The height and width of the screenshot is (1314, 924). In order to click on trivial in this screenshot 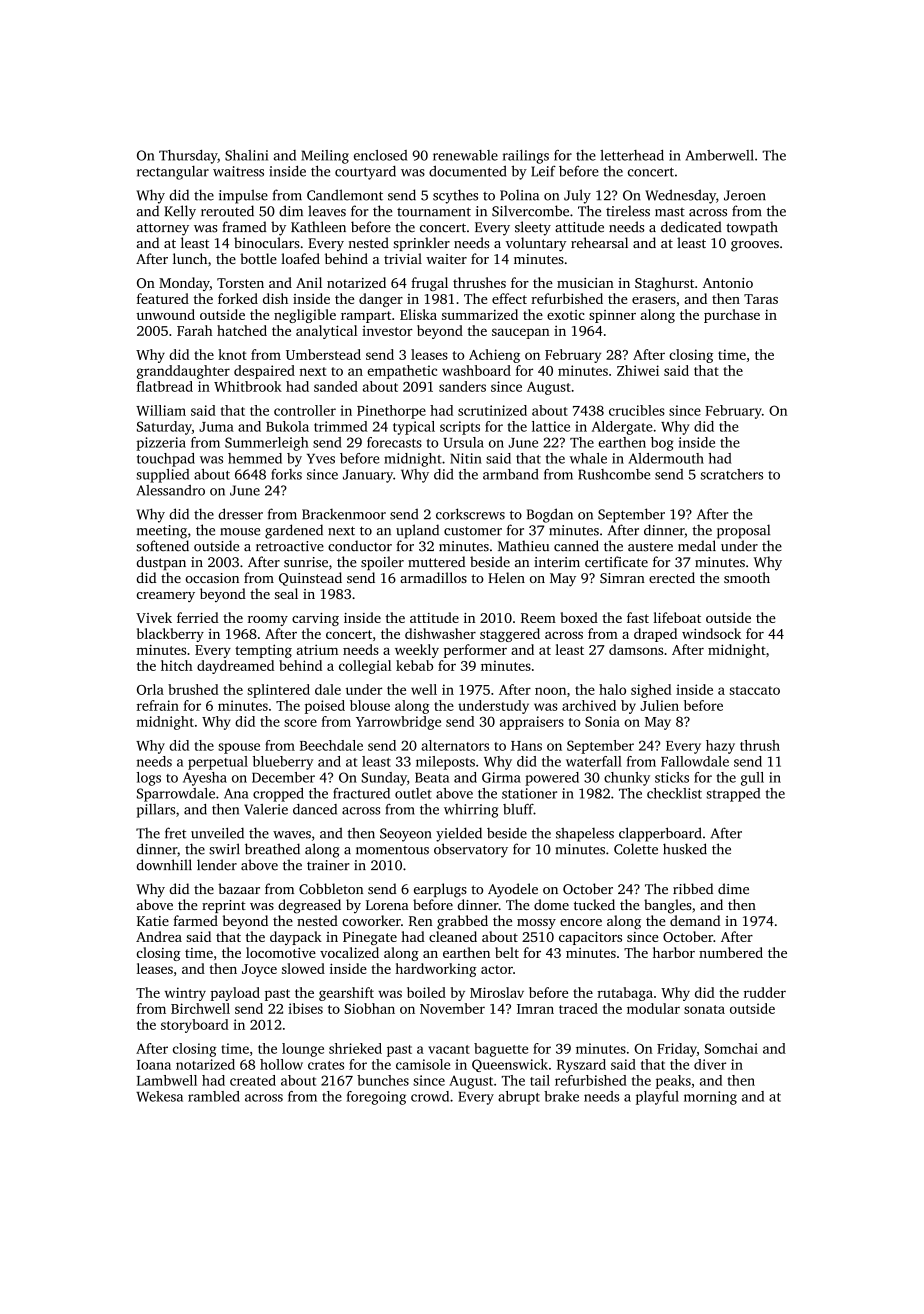, I will do `click(403, 258)`.
